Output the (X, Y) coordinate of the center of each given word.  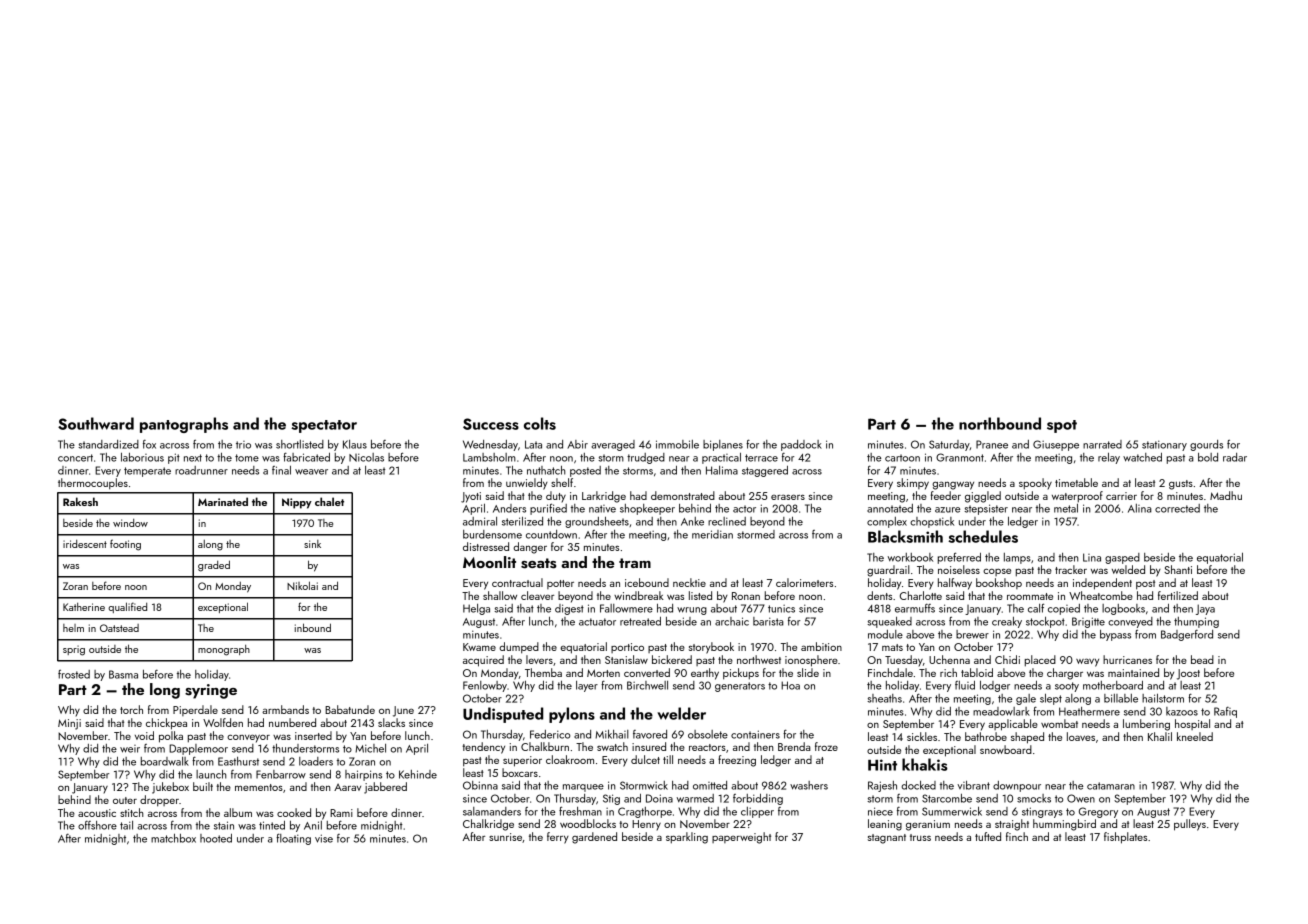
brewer (972, 634)
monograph (224, 650)
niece (880, 811)
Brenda (794, 746)
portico (627, 648)
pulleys (1190, 825)
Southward (96, 423)
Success (491, 424)
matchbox (173, 838)
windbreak (639, 595)
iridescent (85, 544)
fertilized (1178, 595)
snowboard (1006, 749)
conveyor (248, 738)
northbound (1000, 423)
